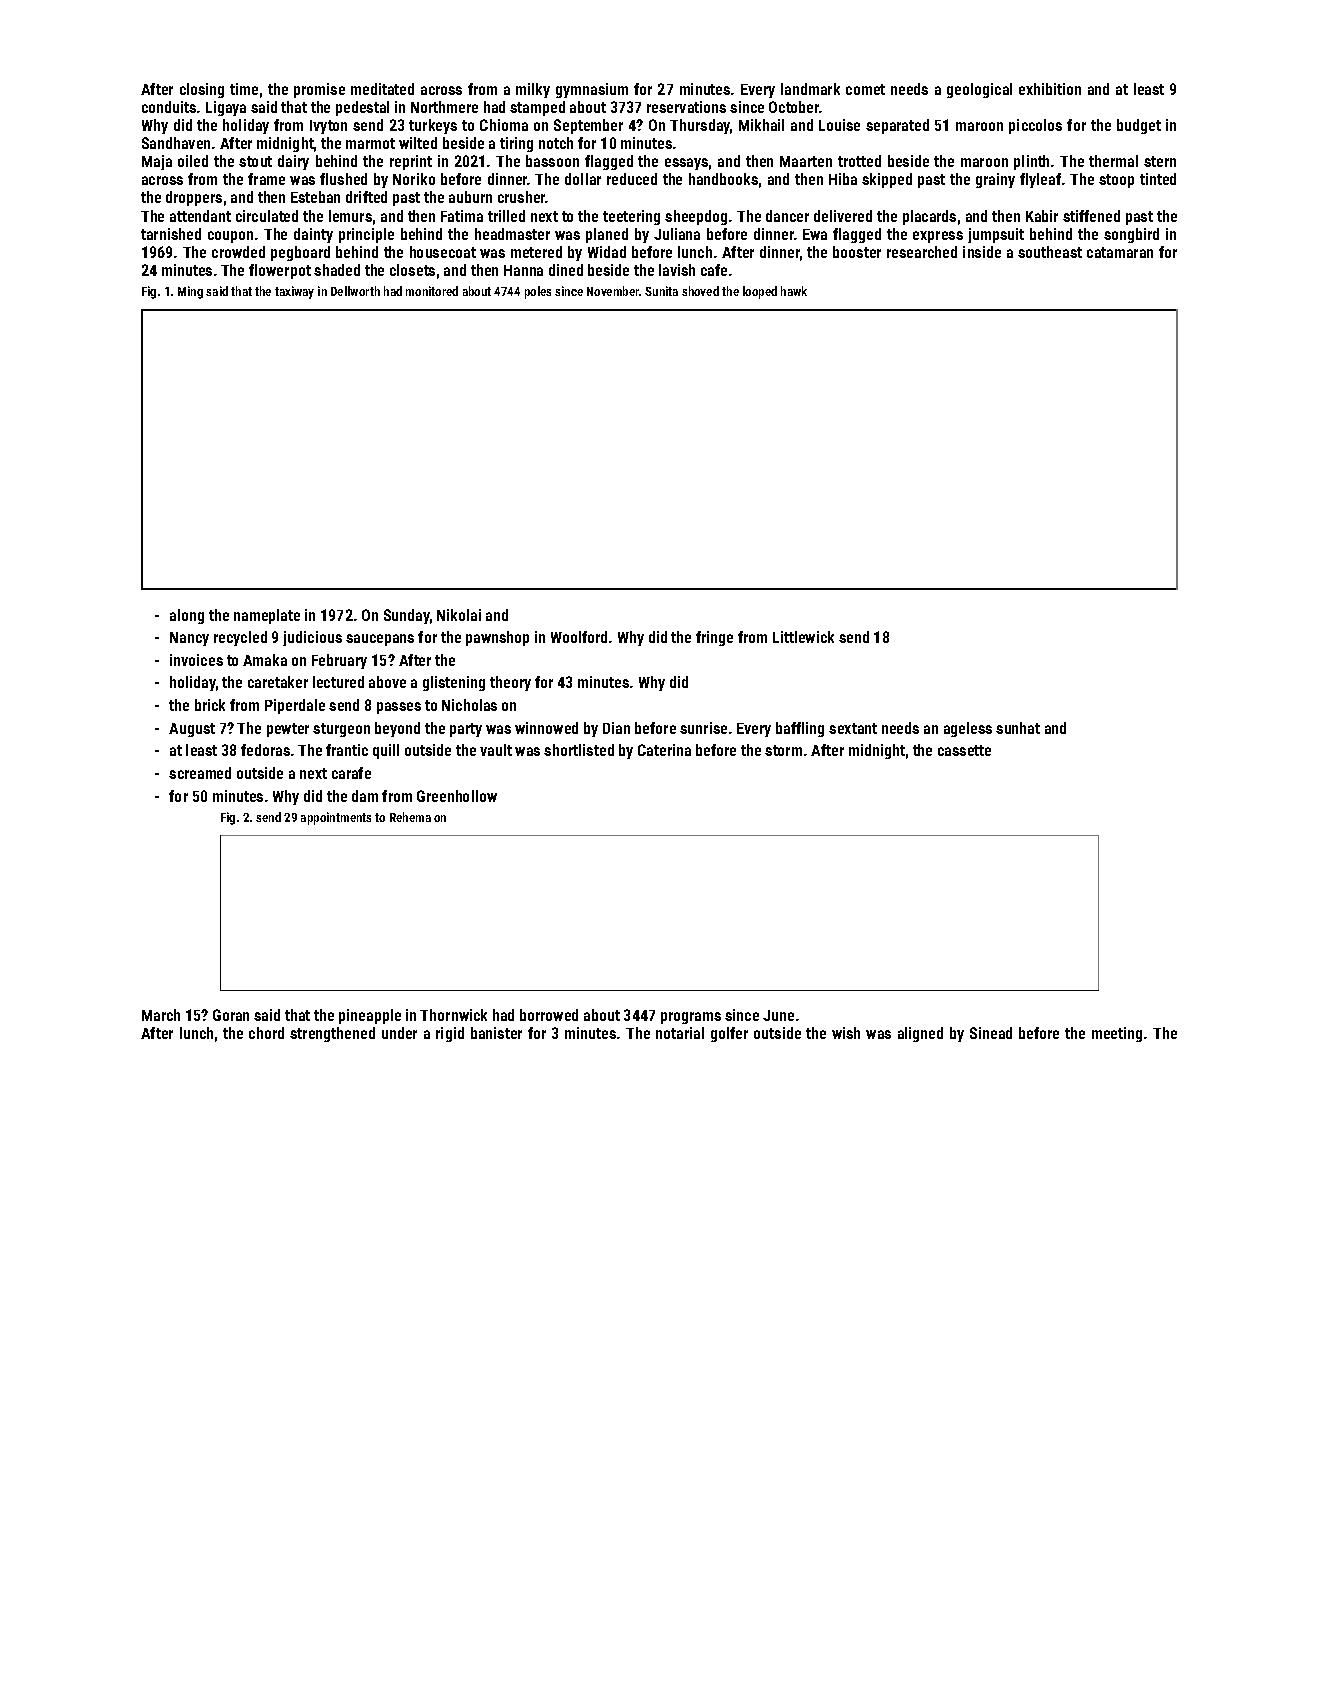 Image resolution: width=1319 pixels, height=1707 pixels. I want to click on southeast, so click(1050, 252).
